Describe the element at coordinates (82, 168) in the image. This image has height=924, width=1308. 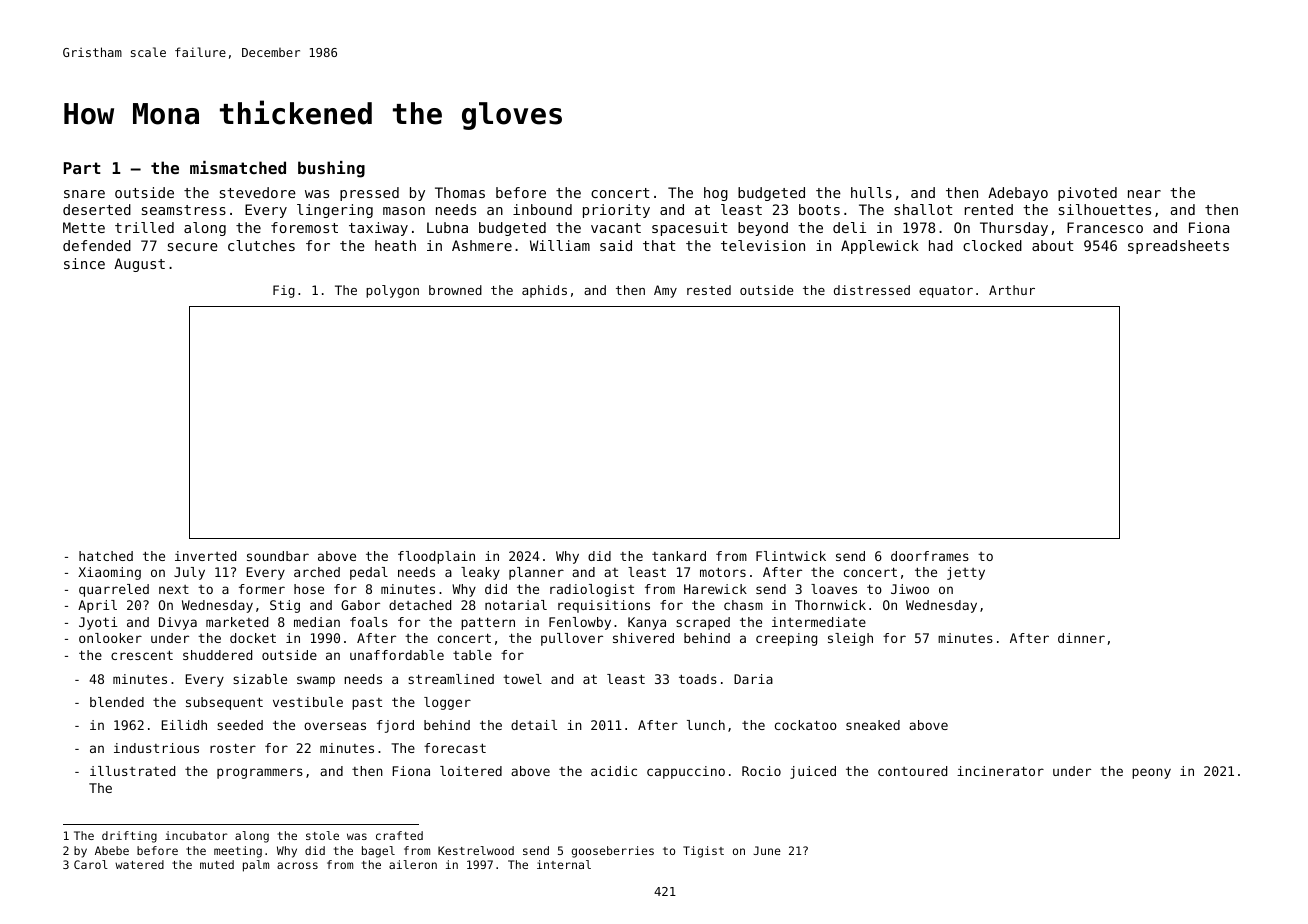
I see `Part` at that location.
